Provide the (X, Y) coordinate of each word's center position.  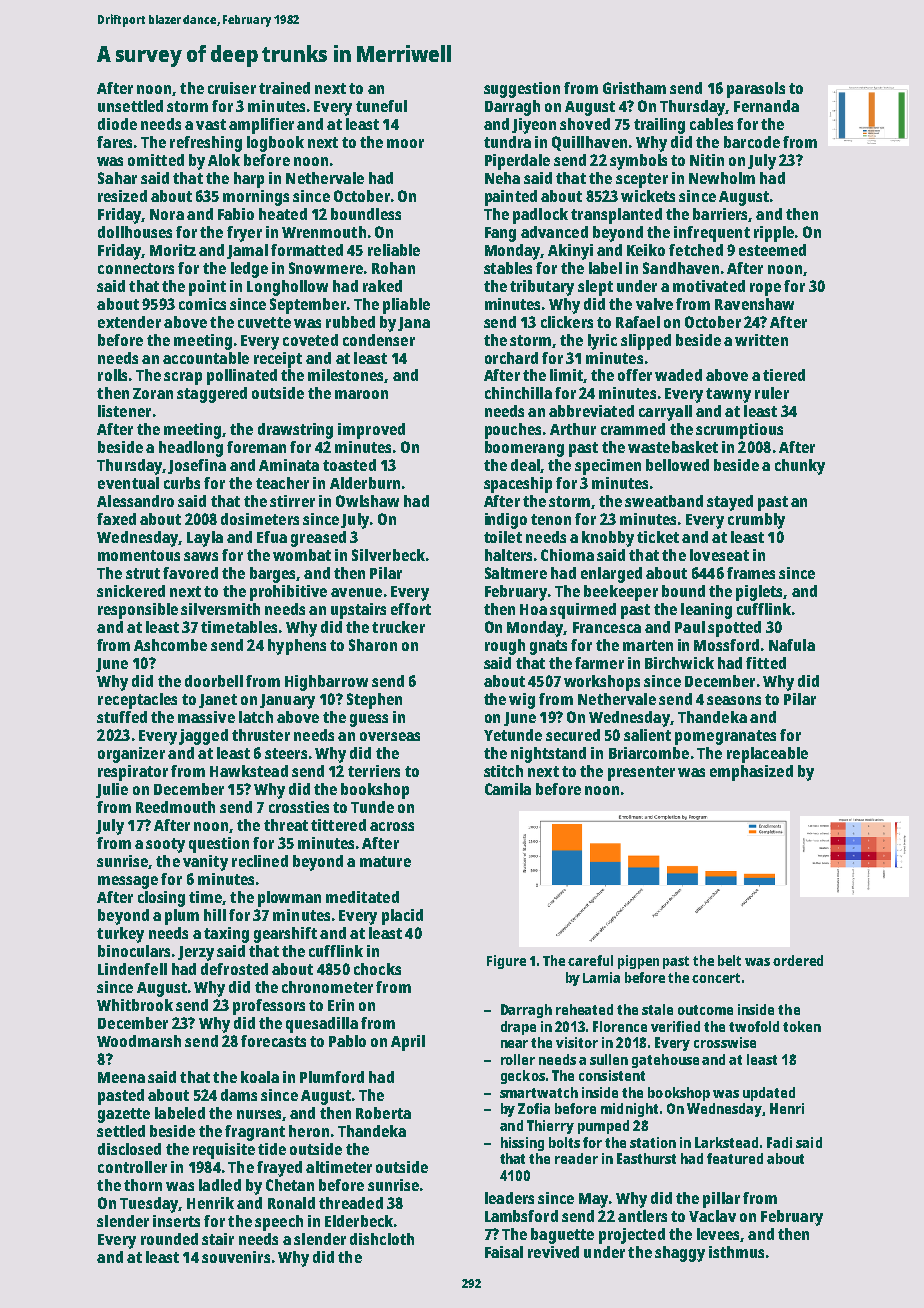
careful (590, 960)
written (761, 340)
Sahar (117, 178)
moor (405, 143)
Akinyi (570, 252)
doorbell (214, 681)
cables (711, 124)
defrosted (234, 969)
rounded (169, 1239)
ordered (798, 960)
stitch (503, 771)
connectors (136, 268)
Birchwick (679, 663)
